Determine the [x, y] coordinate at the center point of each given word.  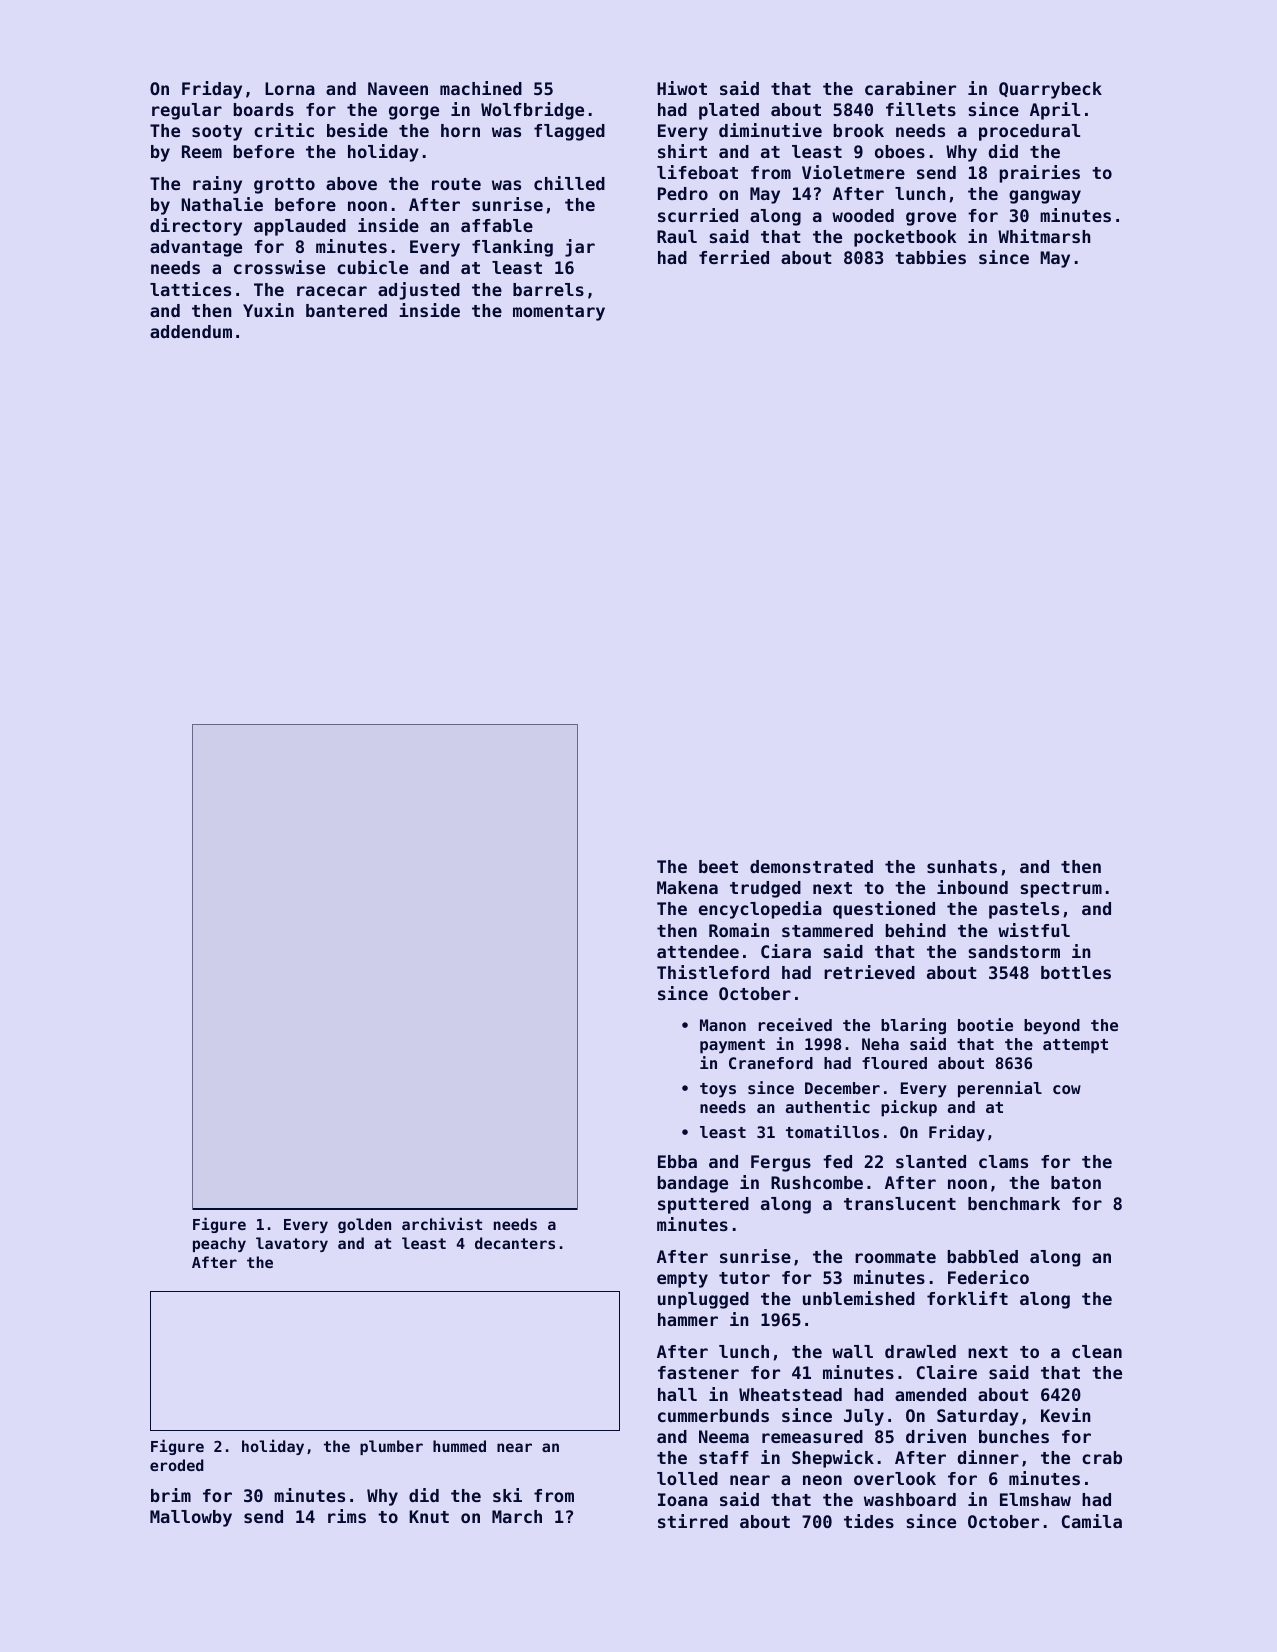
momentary [559, 313]
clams [1003, 1161]
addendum [191, 331]
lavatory [292, 1244]
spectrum [1061, 890]
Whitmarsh [1044, 236]
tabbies [930, 257]
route [456, 184]
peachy [219, 1244]
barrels [548, 289]
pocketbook [905, 238]
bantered [346, 310]
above [351, 183]
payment [732, 1046]
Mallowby [191, 1518]
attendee [698, 951]
